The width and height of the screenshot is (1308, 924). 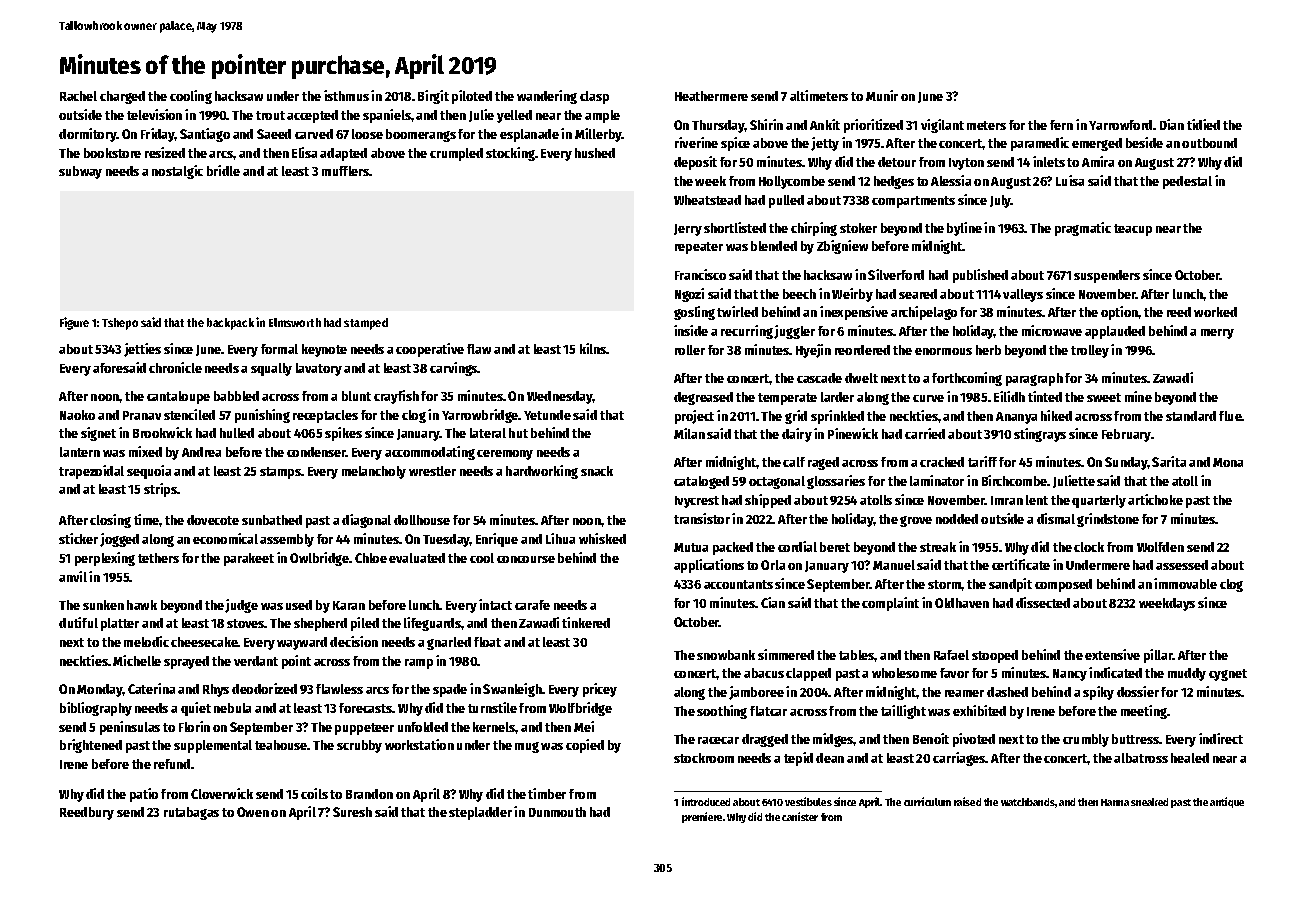 What do you see at coordinates (702, 817) in the screenshot?
I see `premiere` at bounding box center [702, 817].
